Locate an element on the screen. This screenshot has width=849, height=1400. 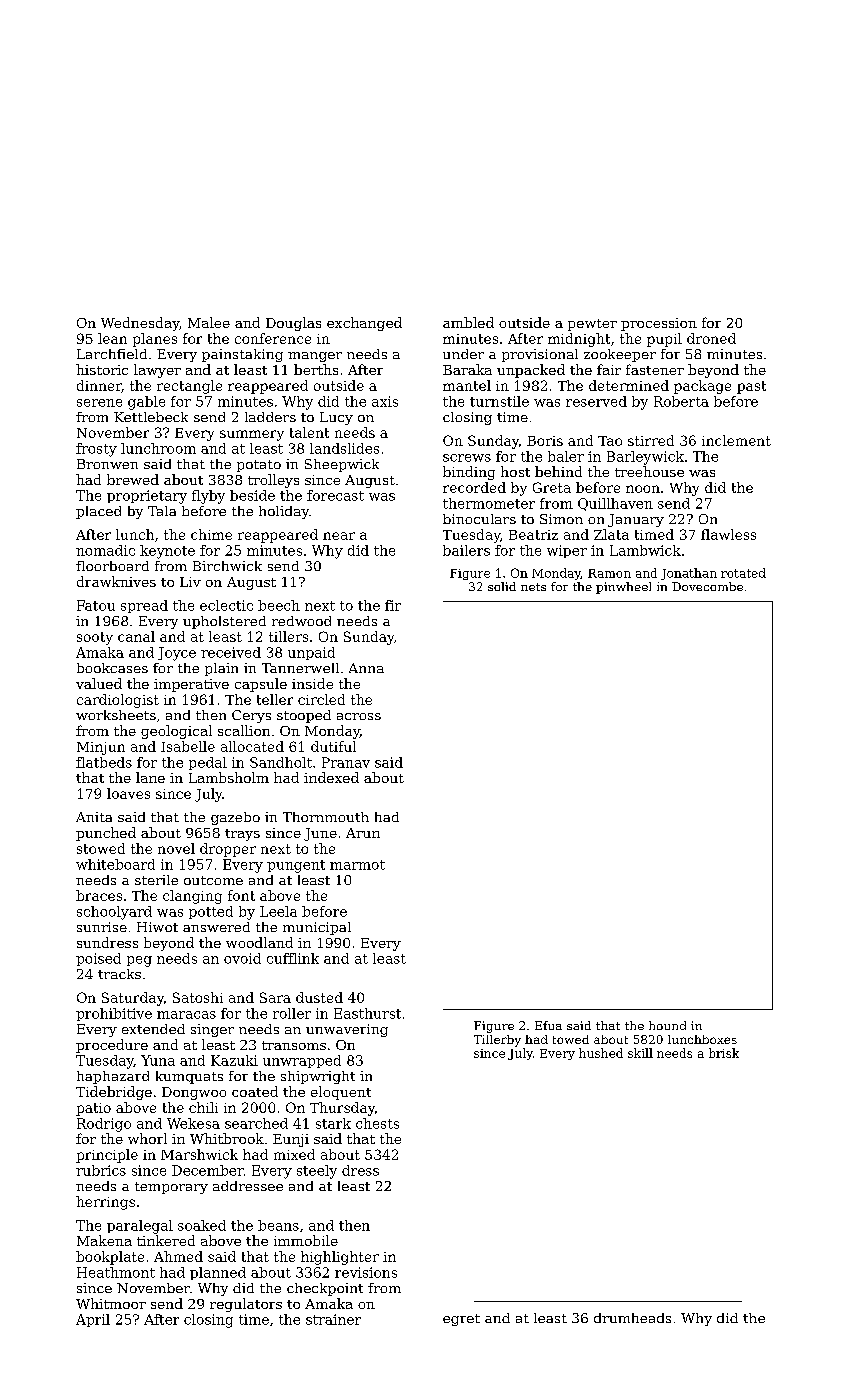
Whitmoor is located at coordinates (111, 1303).
